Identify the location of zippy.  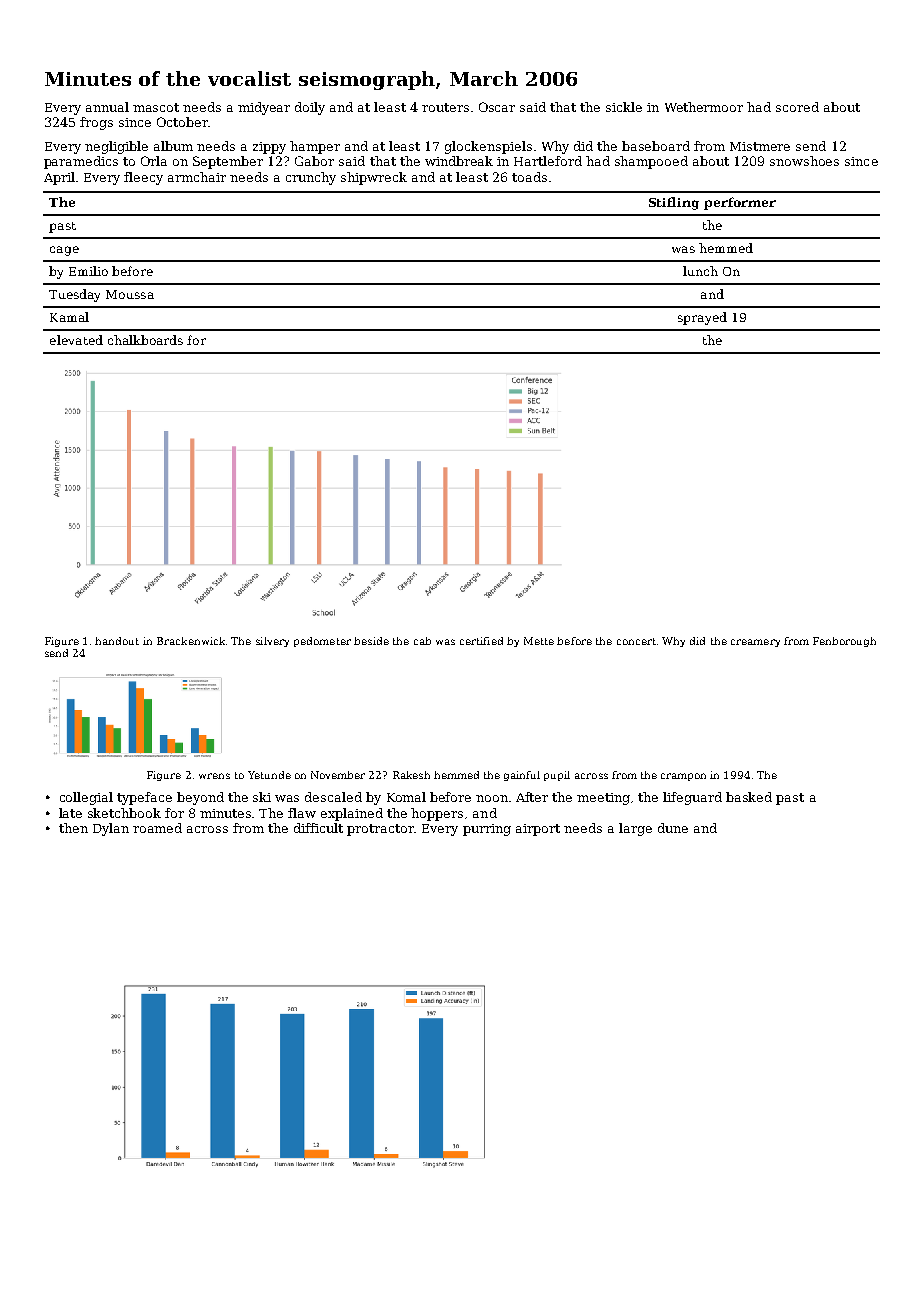
(269, 148).
